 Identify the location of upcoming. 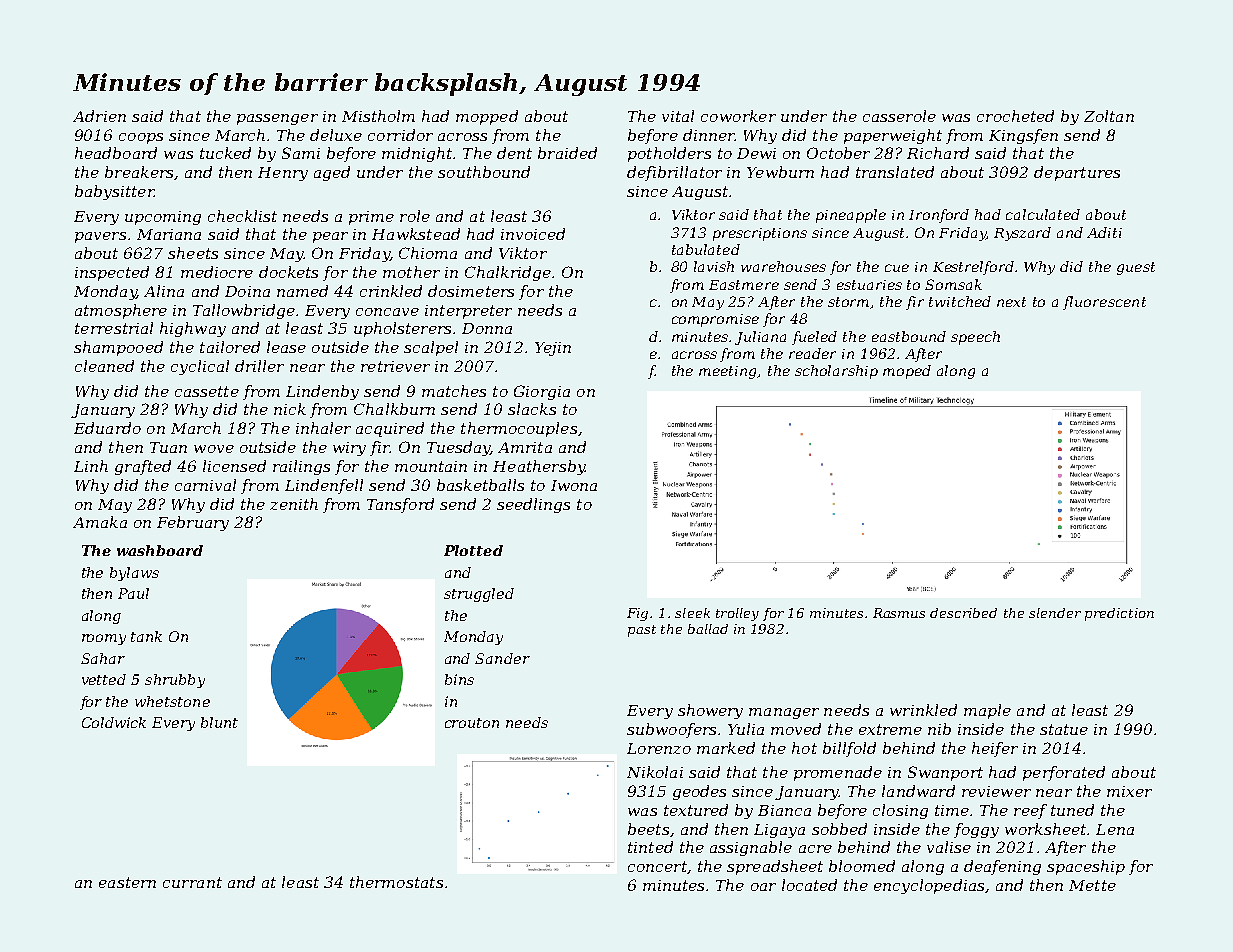
(163, 218).
